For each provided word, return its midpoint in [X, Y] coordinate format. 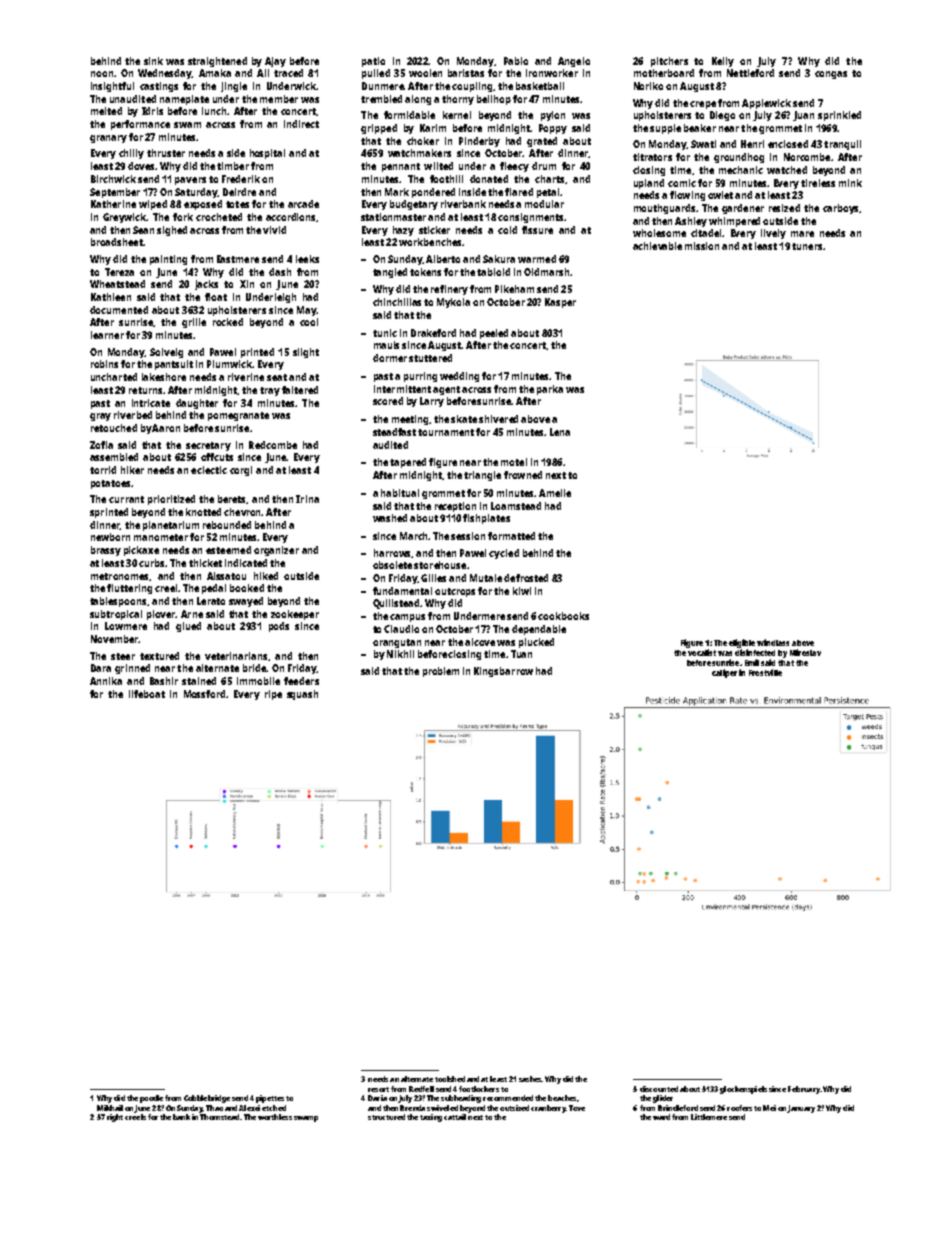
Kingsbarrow [503, 672]
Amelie [555, 493]
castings [159, 87]
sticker [434, 230]
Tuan [521, 654]
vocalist [702, 652]
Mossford [204, 694]
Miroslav [805, 652]
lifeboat [147, 694]
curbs [151, 563]
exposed [203, 205]
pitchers [669, 62]
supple [665, 129]
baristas [466, 73]
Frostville [765, 672]
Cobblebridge [207, 1099]
